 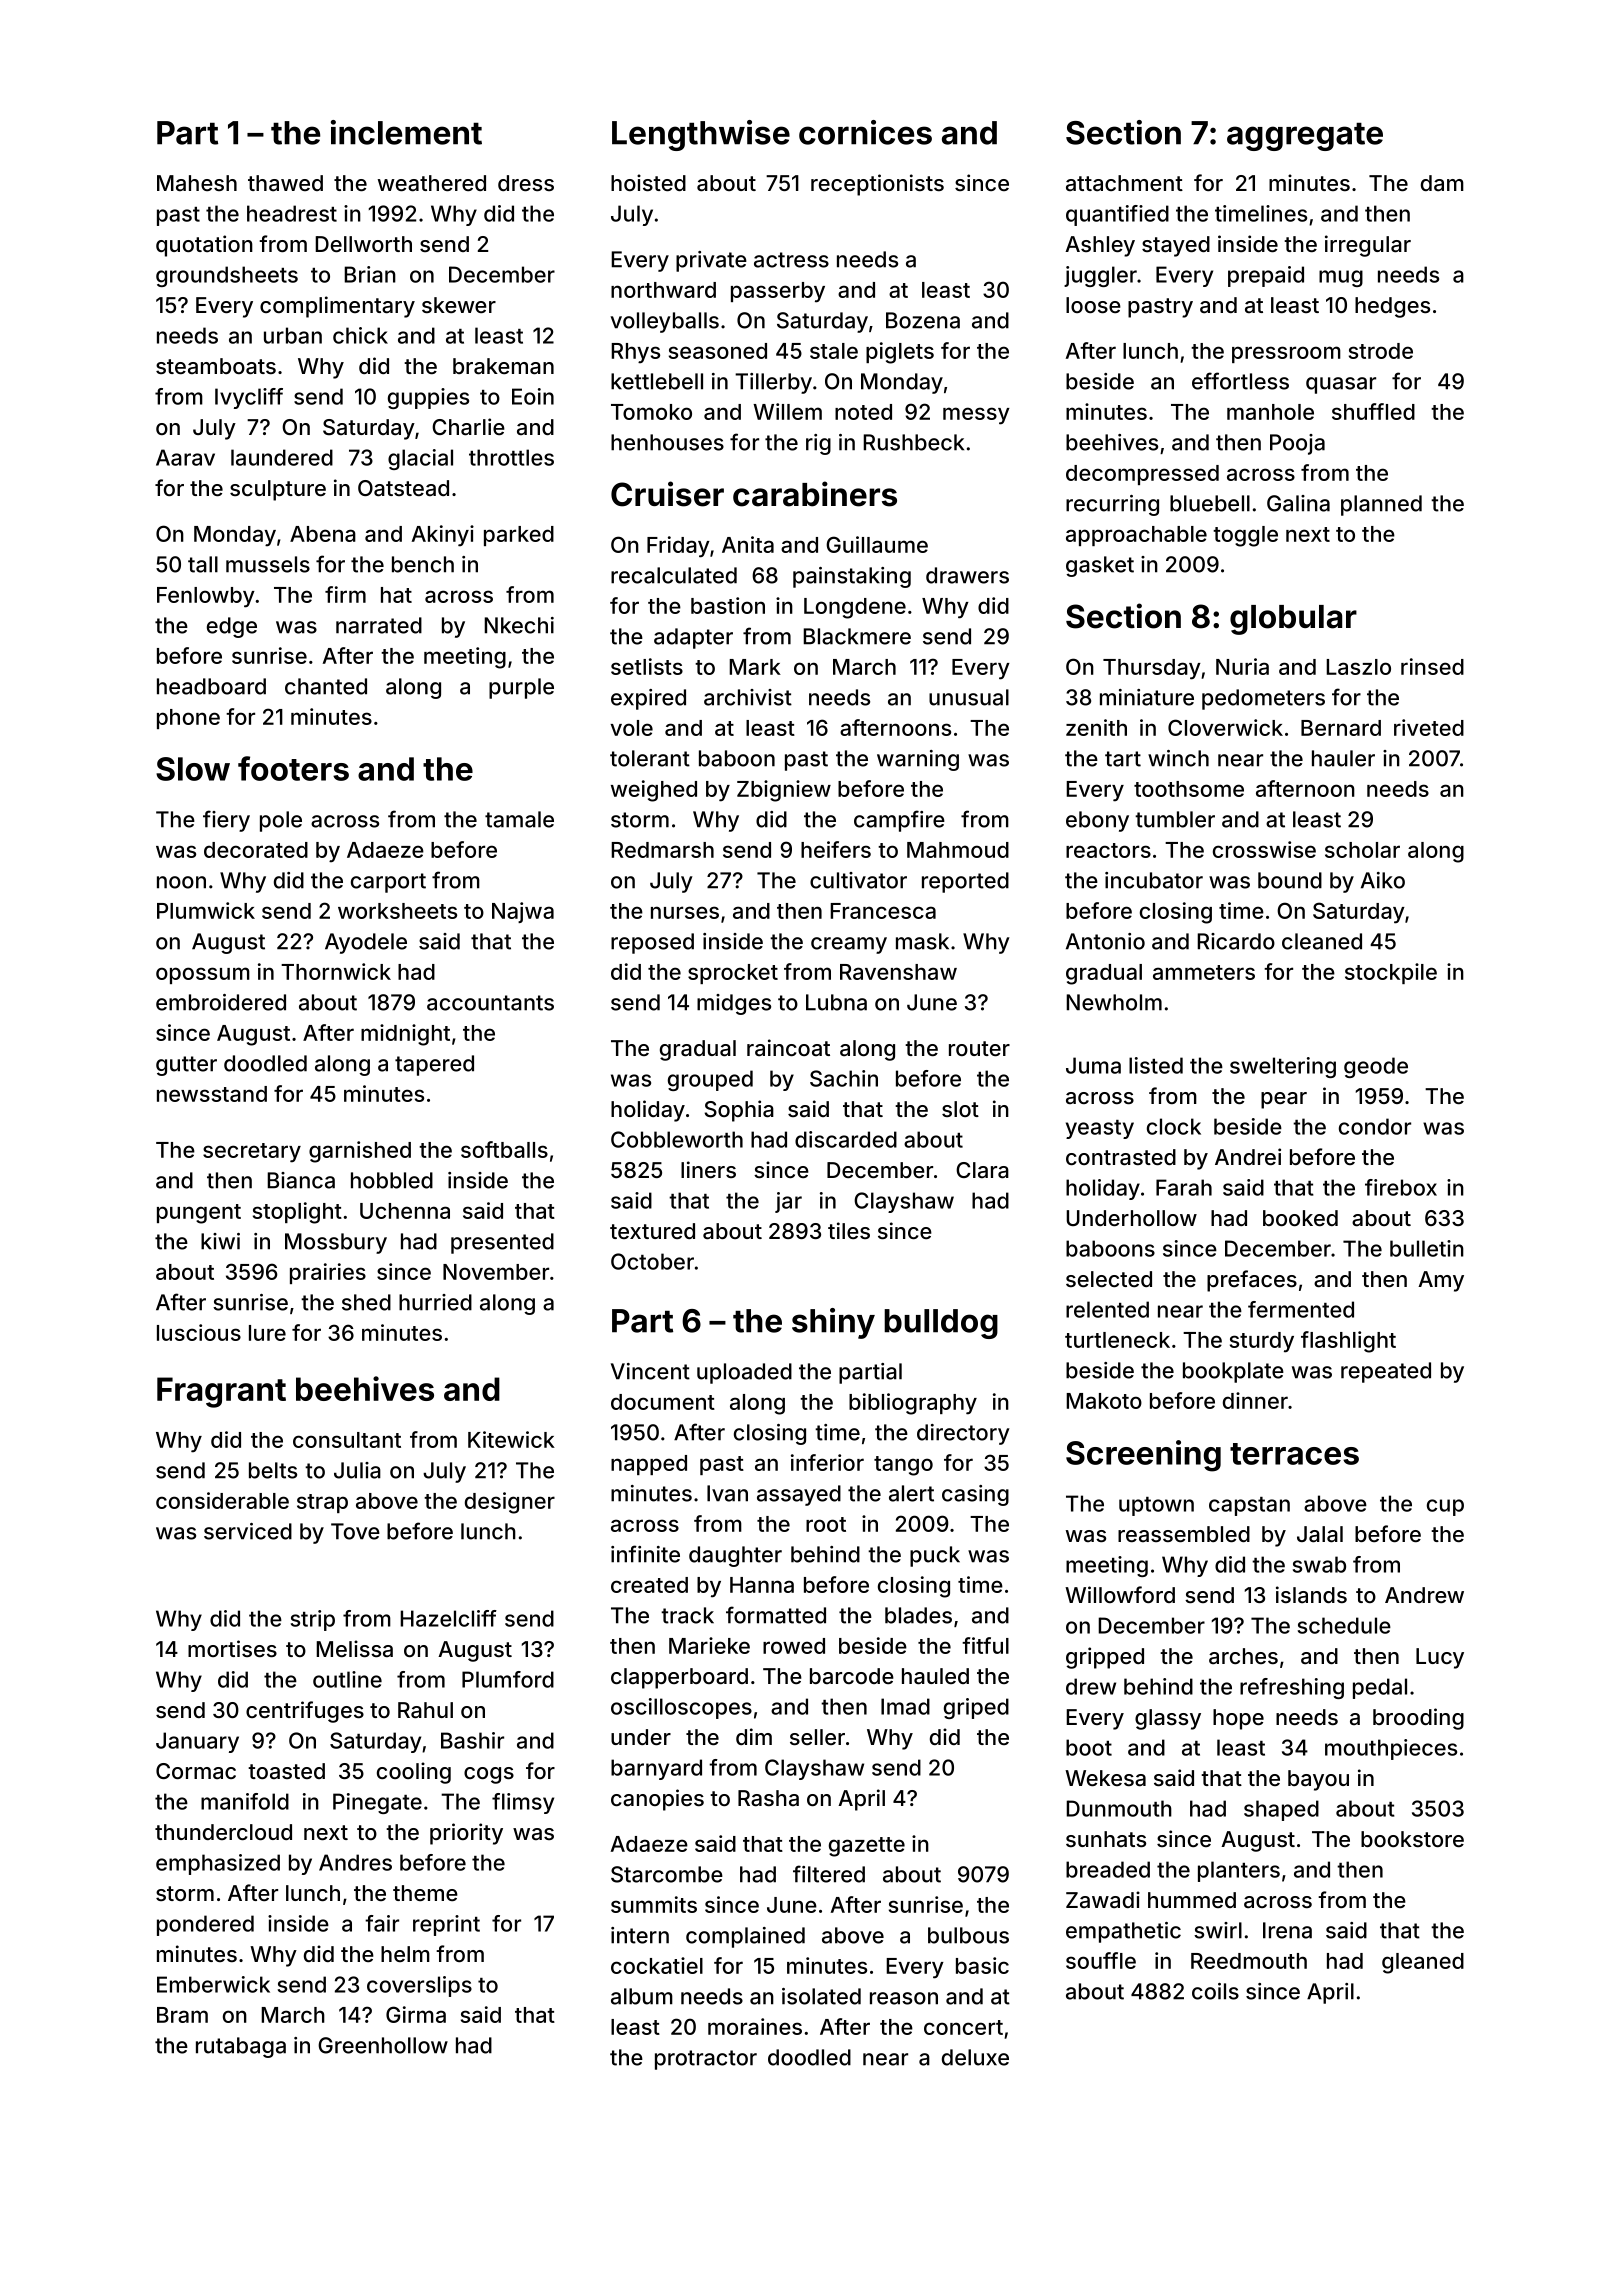 What do you see at coordinates (652, 1261) in the page?
I see `October` at bounding box center [652, 1261].
